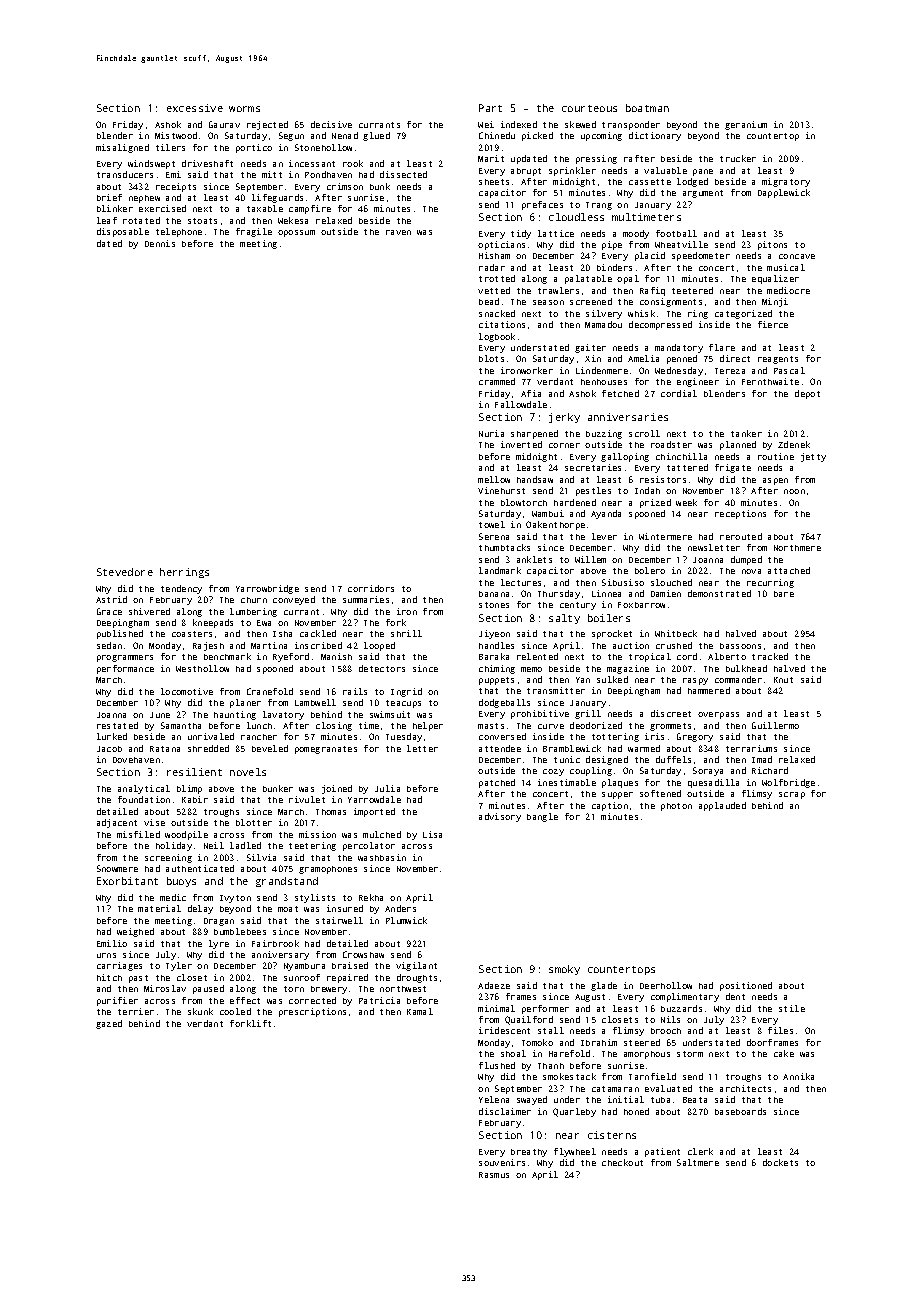 The height and width of the document is (1308, 924). I want to click on courteous, so click(589, 108).
